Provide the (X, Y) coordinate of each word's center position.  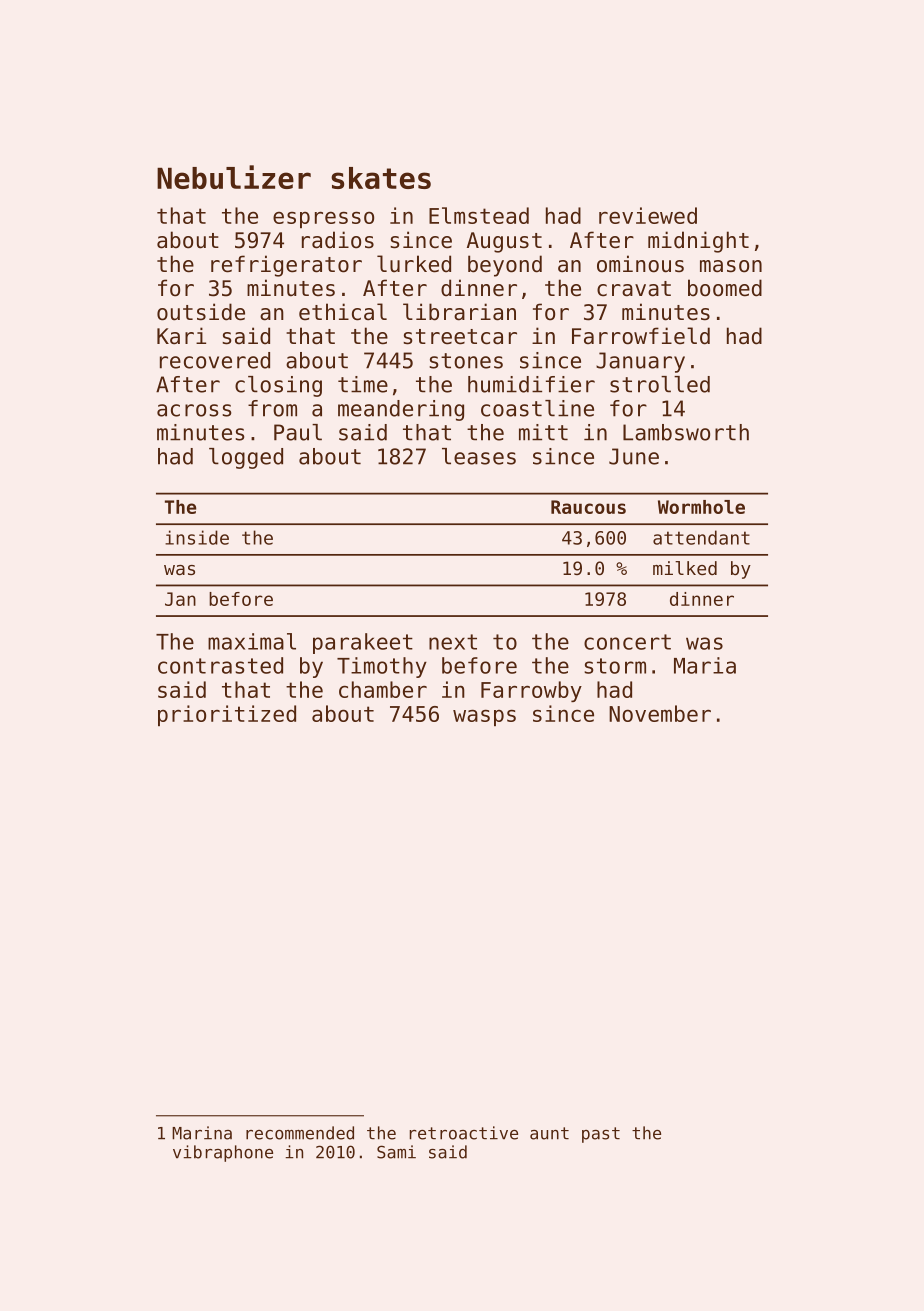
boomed (725, 288)
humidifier (531, 384)
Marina (202, 1133)
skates (381, 178)
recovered (215, 360)
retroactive (463, 1133)
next (453, 642)
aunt (549, 1133)
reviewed (648, 215)
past (601, 1135)
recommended (300, 1133)
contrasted (220, 665)
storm (615, 666)
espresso (323, 219)
